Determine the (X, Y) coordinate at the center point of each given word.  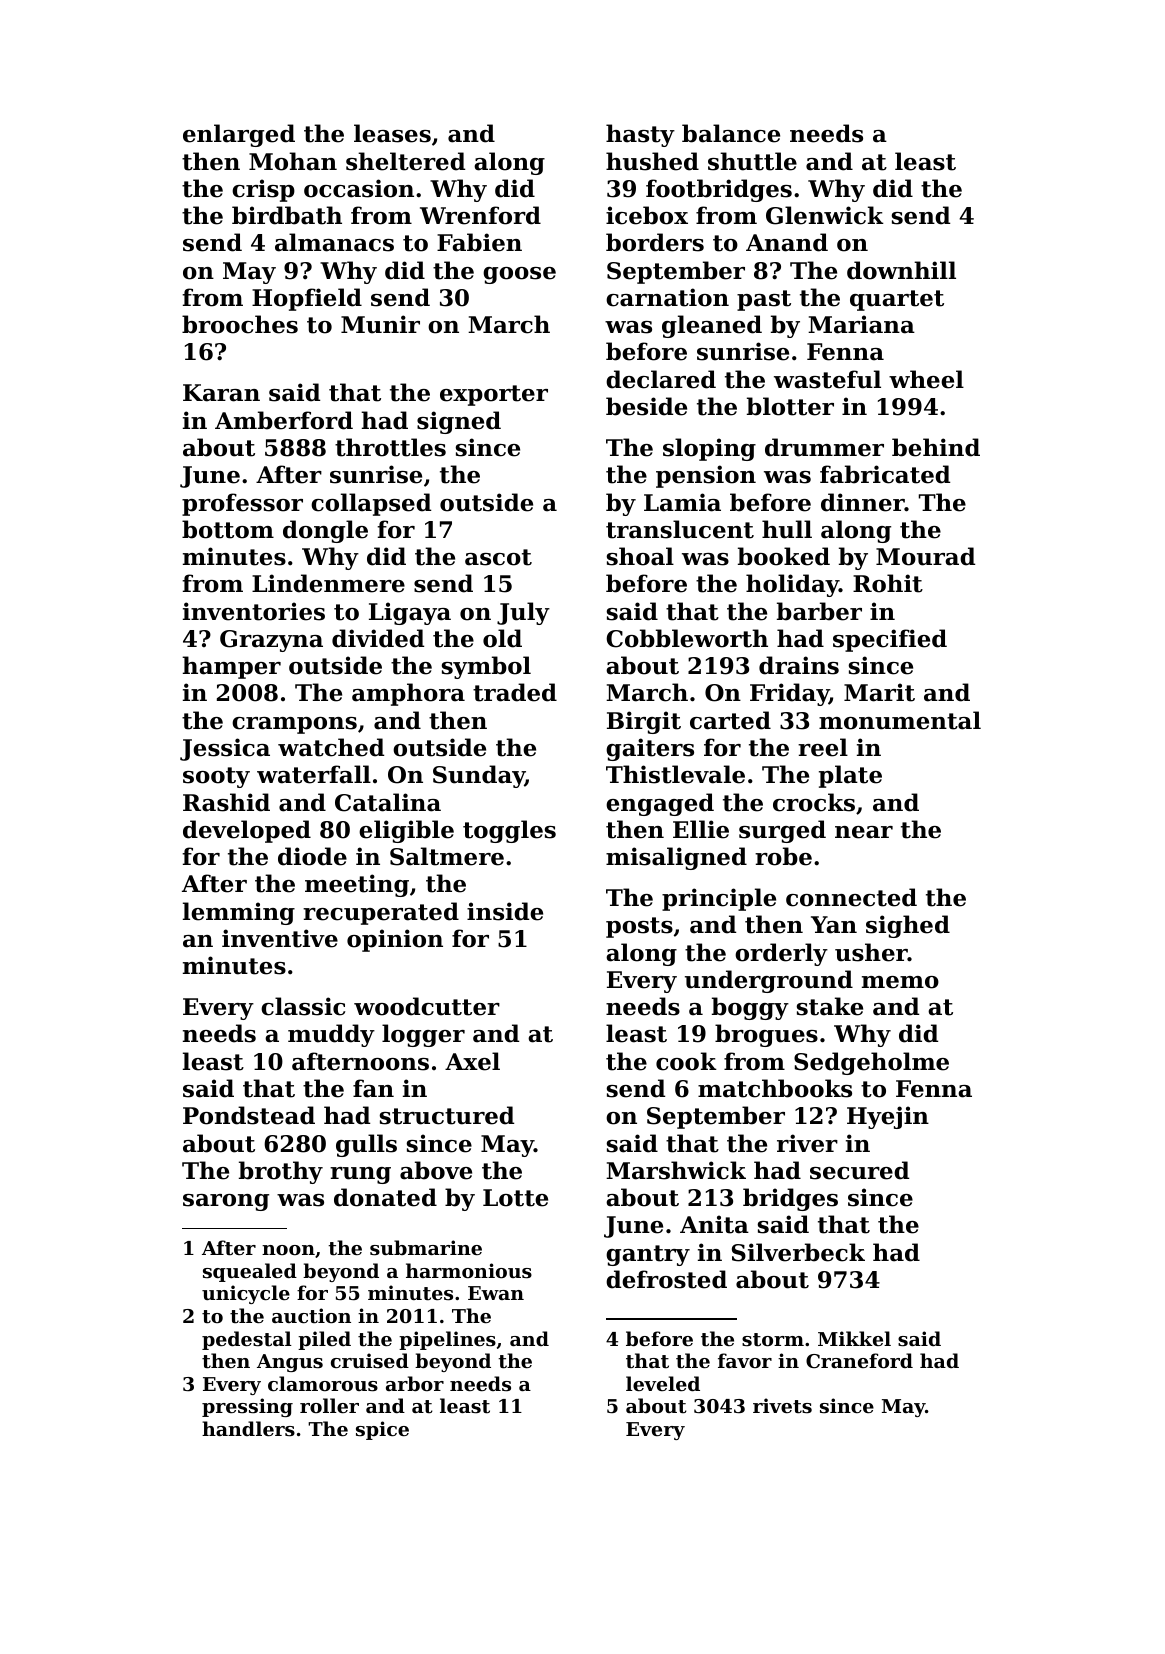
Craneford (859, 1360)
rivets (782, 1406)
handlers (248, 1429)
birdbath (287, 215)
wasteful (827, 379)
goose (519, 275)
